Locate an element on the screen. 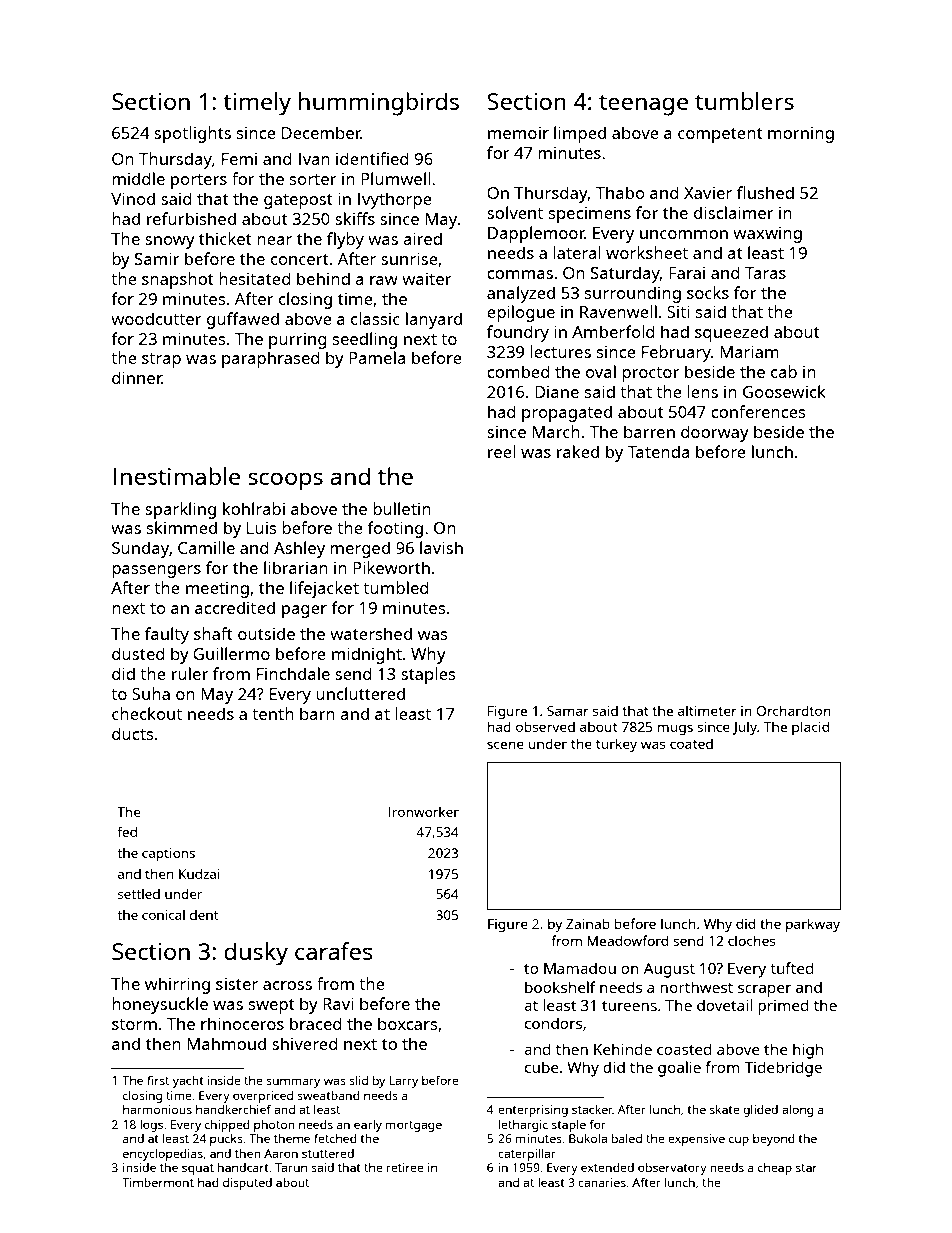 Image resolution: width=952 pixels, height=1233 pixels. coated is located at coordinates (691, 743).
